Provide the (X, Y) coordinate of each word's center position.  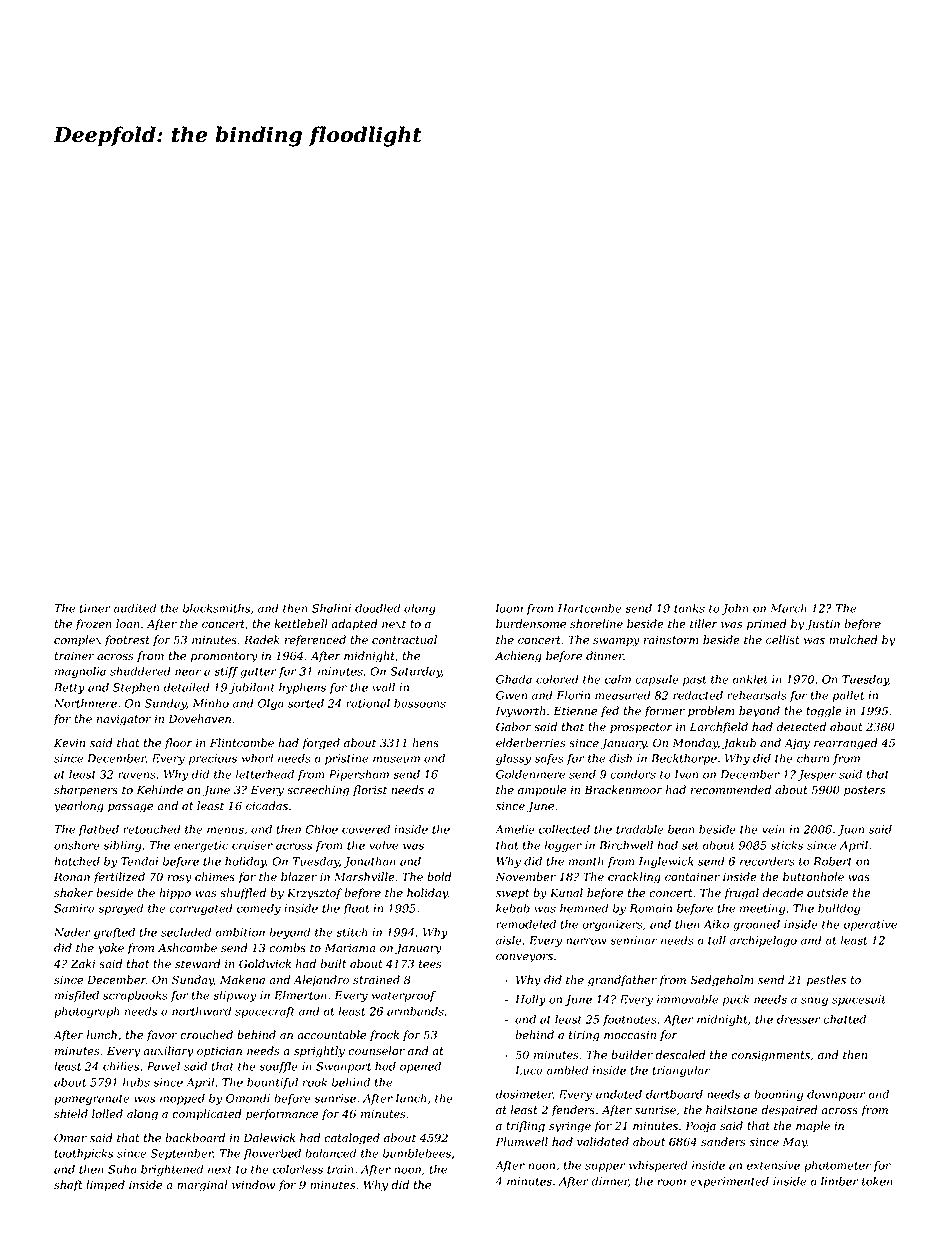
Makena (242, 979)
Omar (70, 1138)
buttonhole (813, 877)
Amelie (515, 829)
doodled (377, 608)
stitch (351, 932)
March (788, 608)
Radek (262, 640)
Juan (850, 830)
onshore (77, 845)
